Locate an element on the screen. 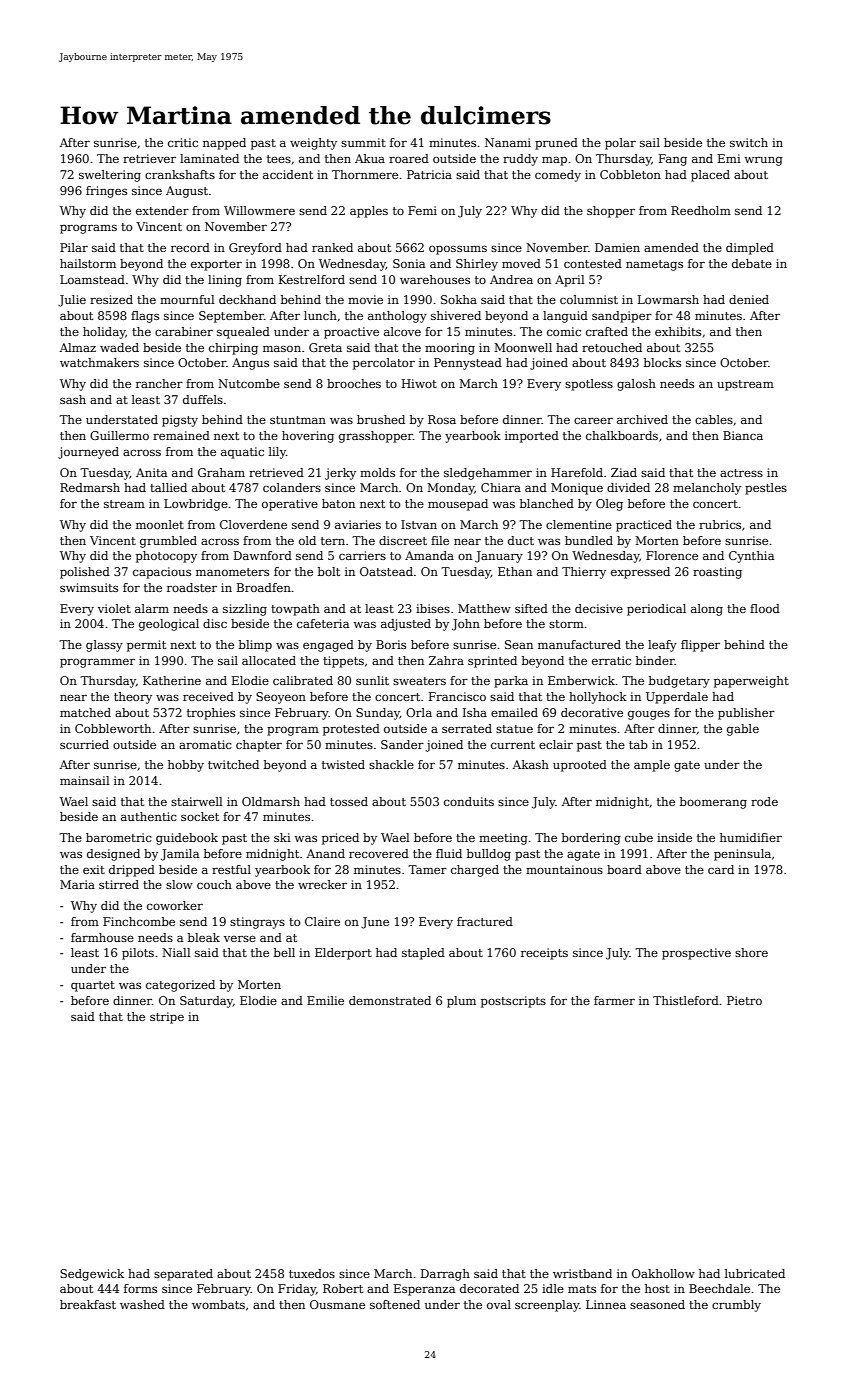 Image resolution: width=849 pixels, height=1400 pixels. Francisco is located at coordinates (457, 696).
